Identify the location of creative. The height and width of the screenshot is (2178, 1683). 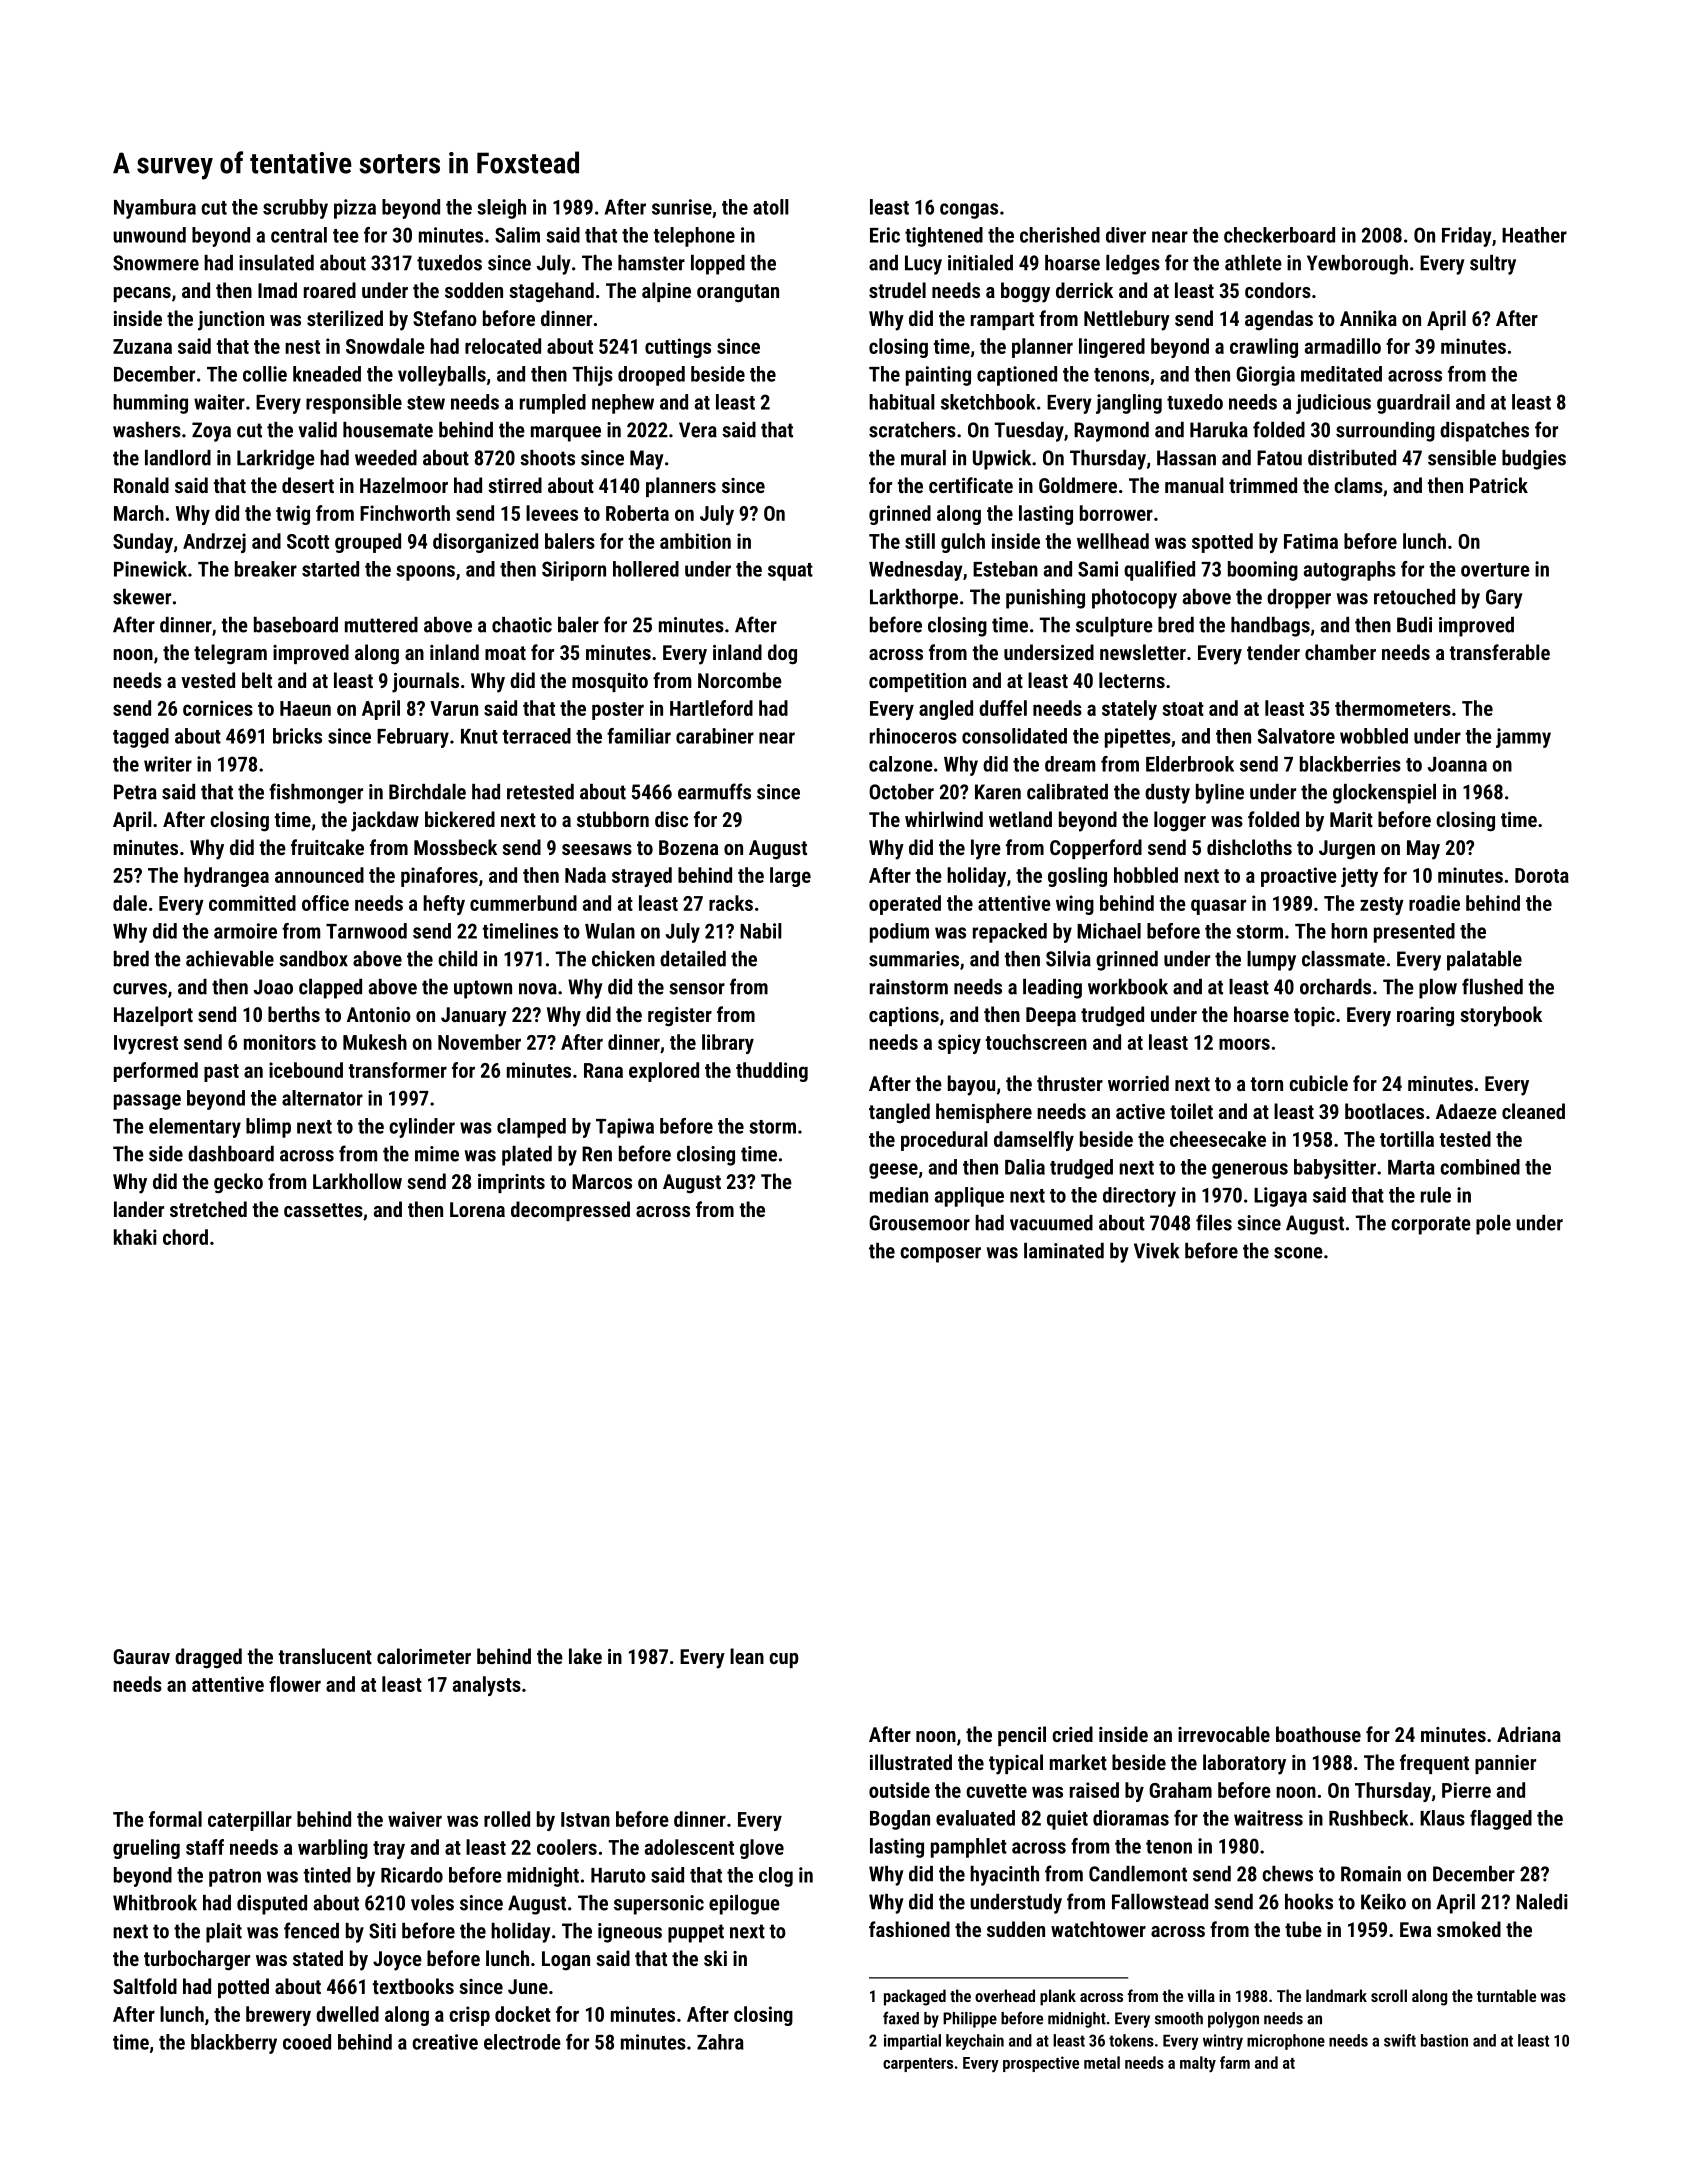
(445, 2042).
